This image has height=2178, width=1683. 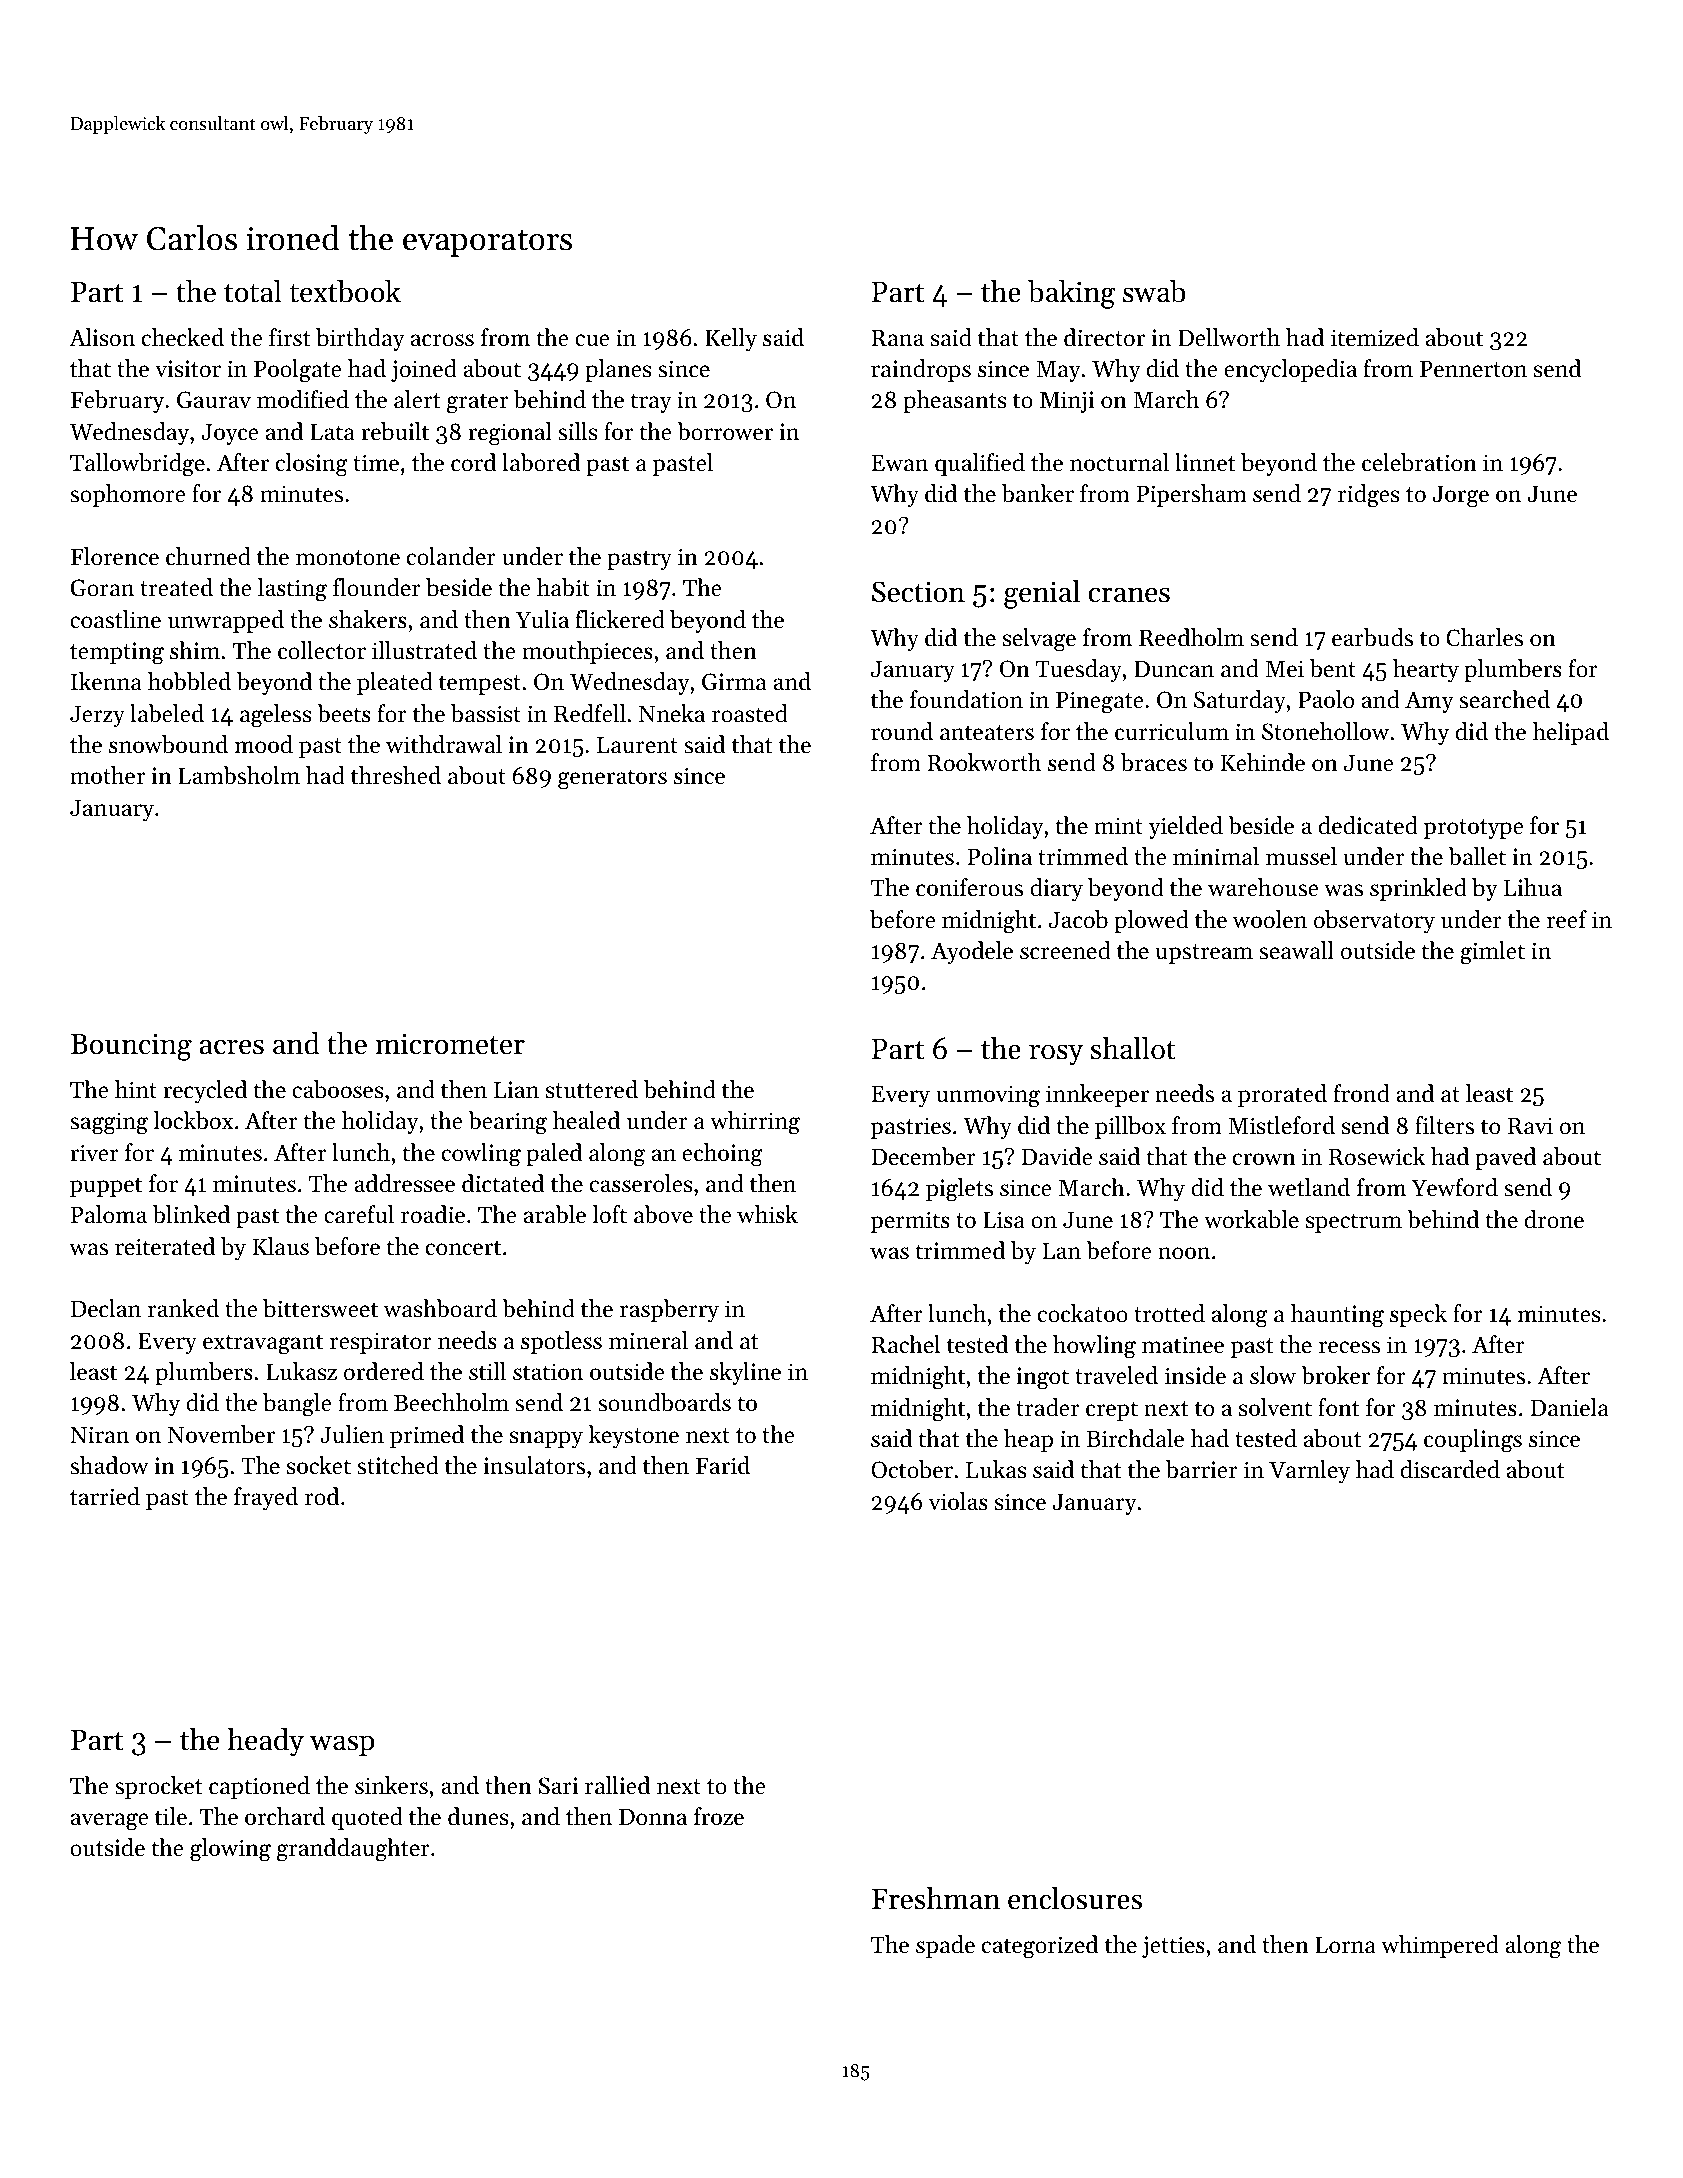 I want to click on textbook, so click(x=345, y=291).
